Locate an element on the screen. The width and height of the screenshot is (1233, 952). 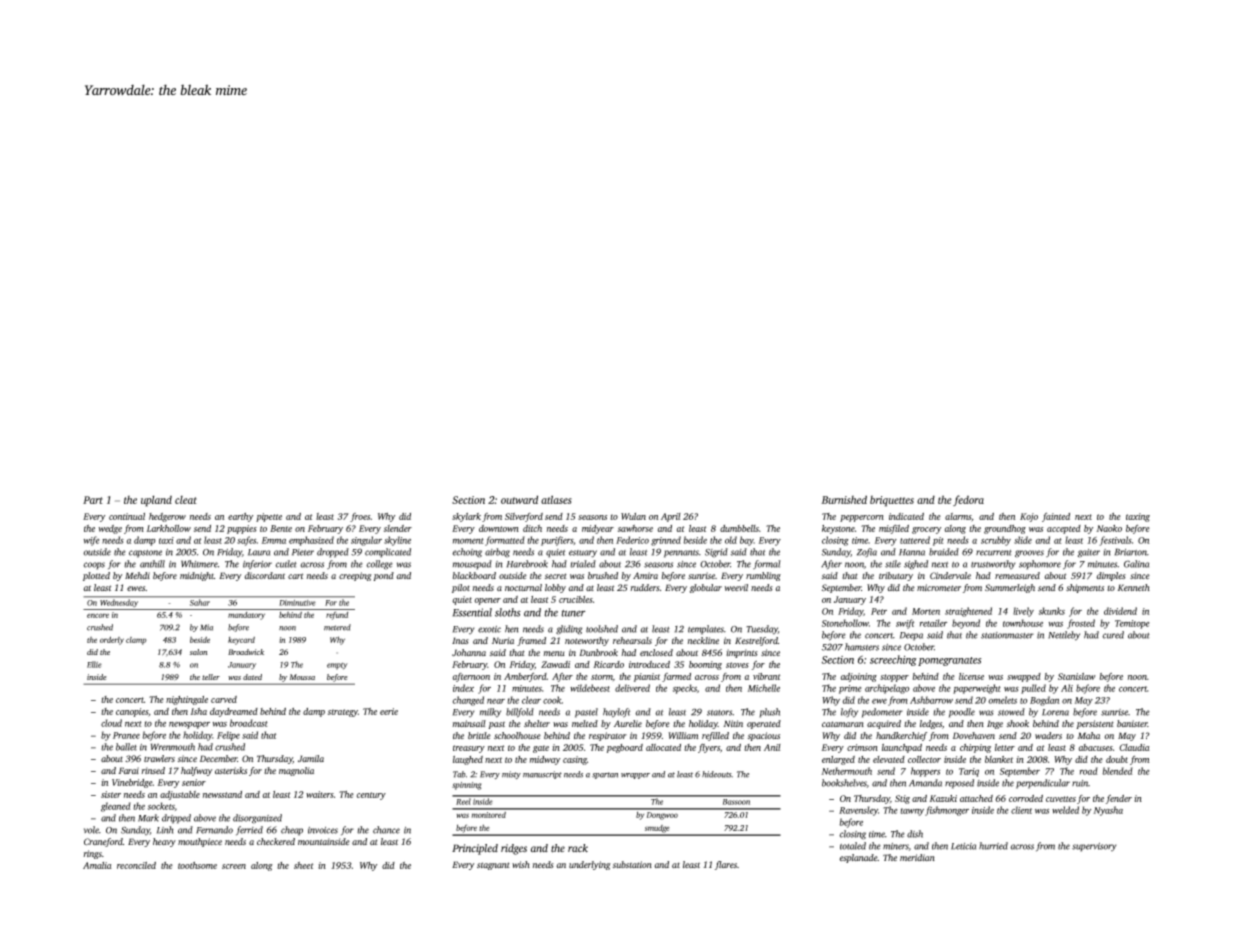
festivals is located at coordinates (1115, 541).
